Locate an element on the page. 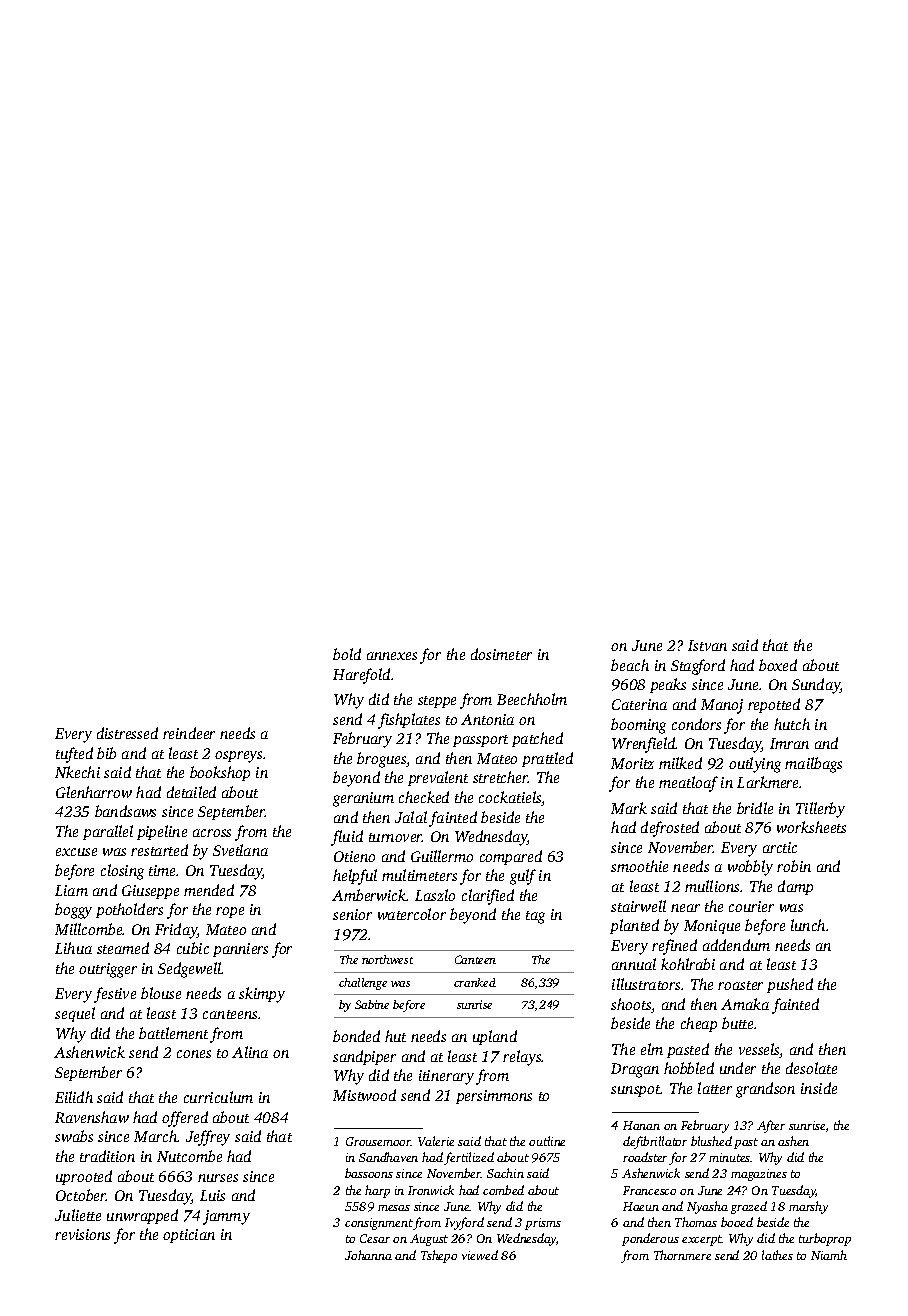 This image has width=908, height=1316. curriculum is located at coordinates (218, 1097).
